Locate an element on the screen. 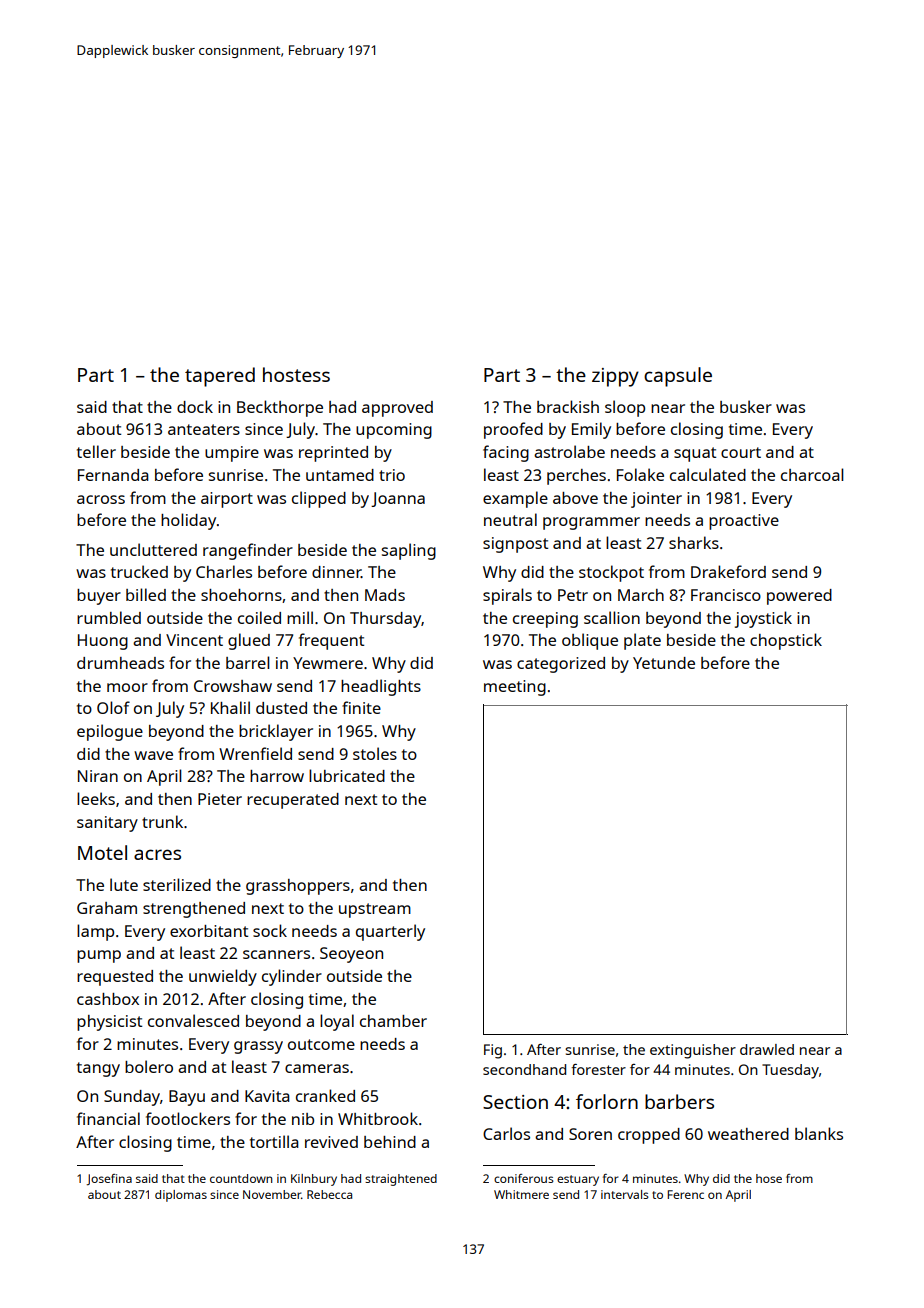  zippy is located at coordinates (615, 377).
